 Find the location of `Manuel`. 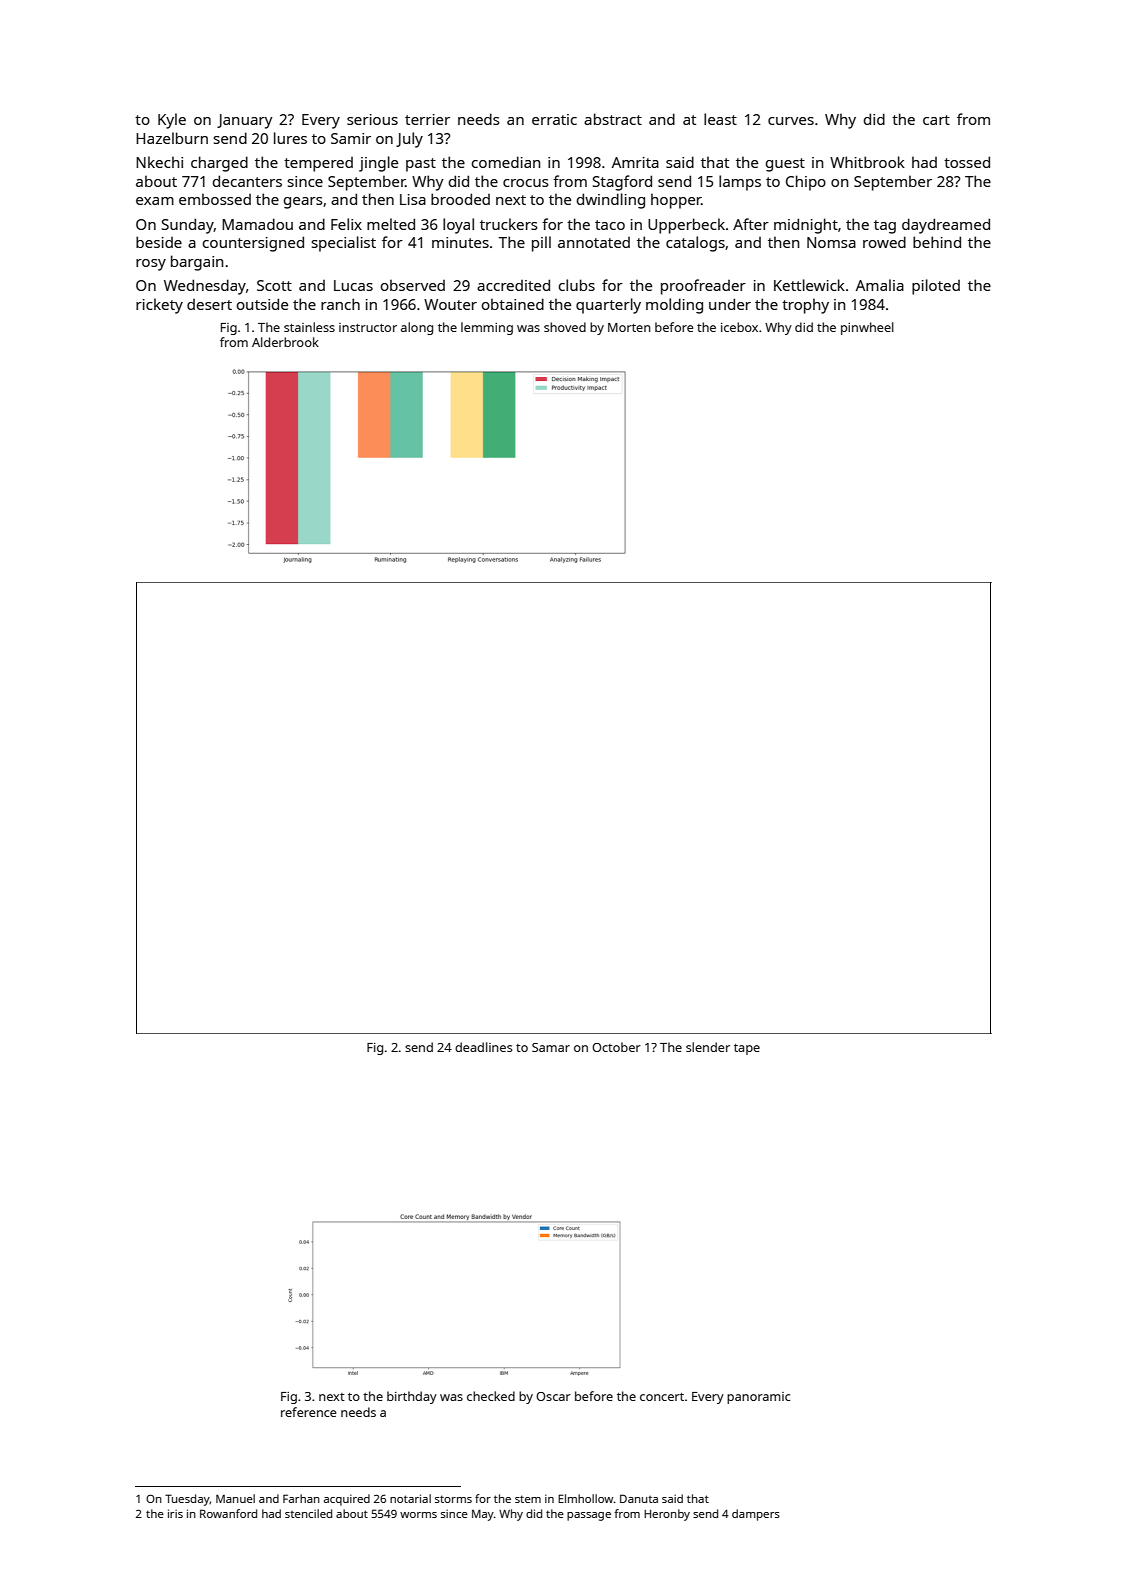

Manuel is located at coordinates (235, 1498).
